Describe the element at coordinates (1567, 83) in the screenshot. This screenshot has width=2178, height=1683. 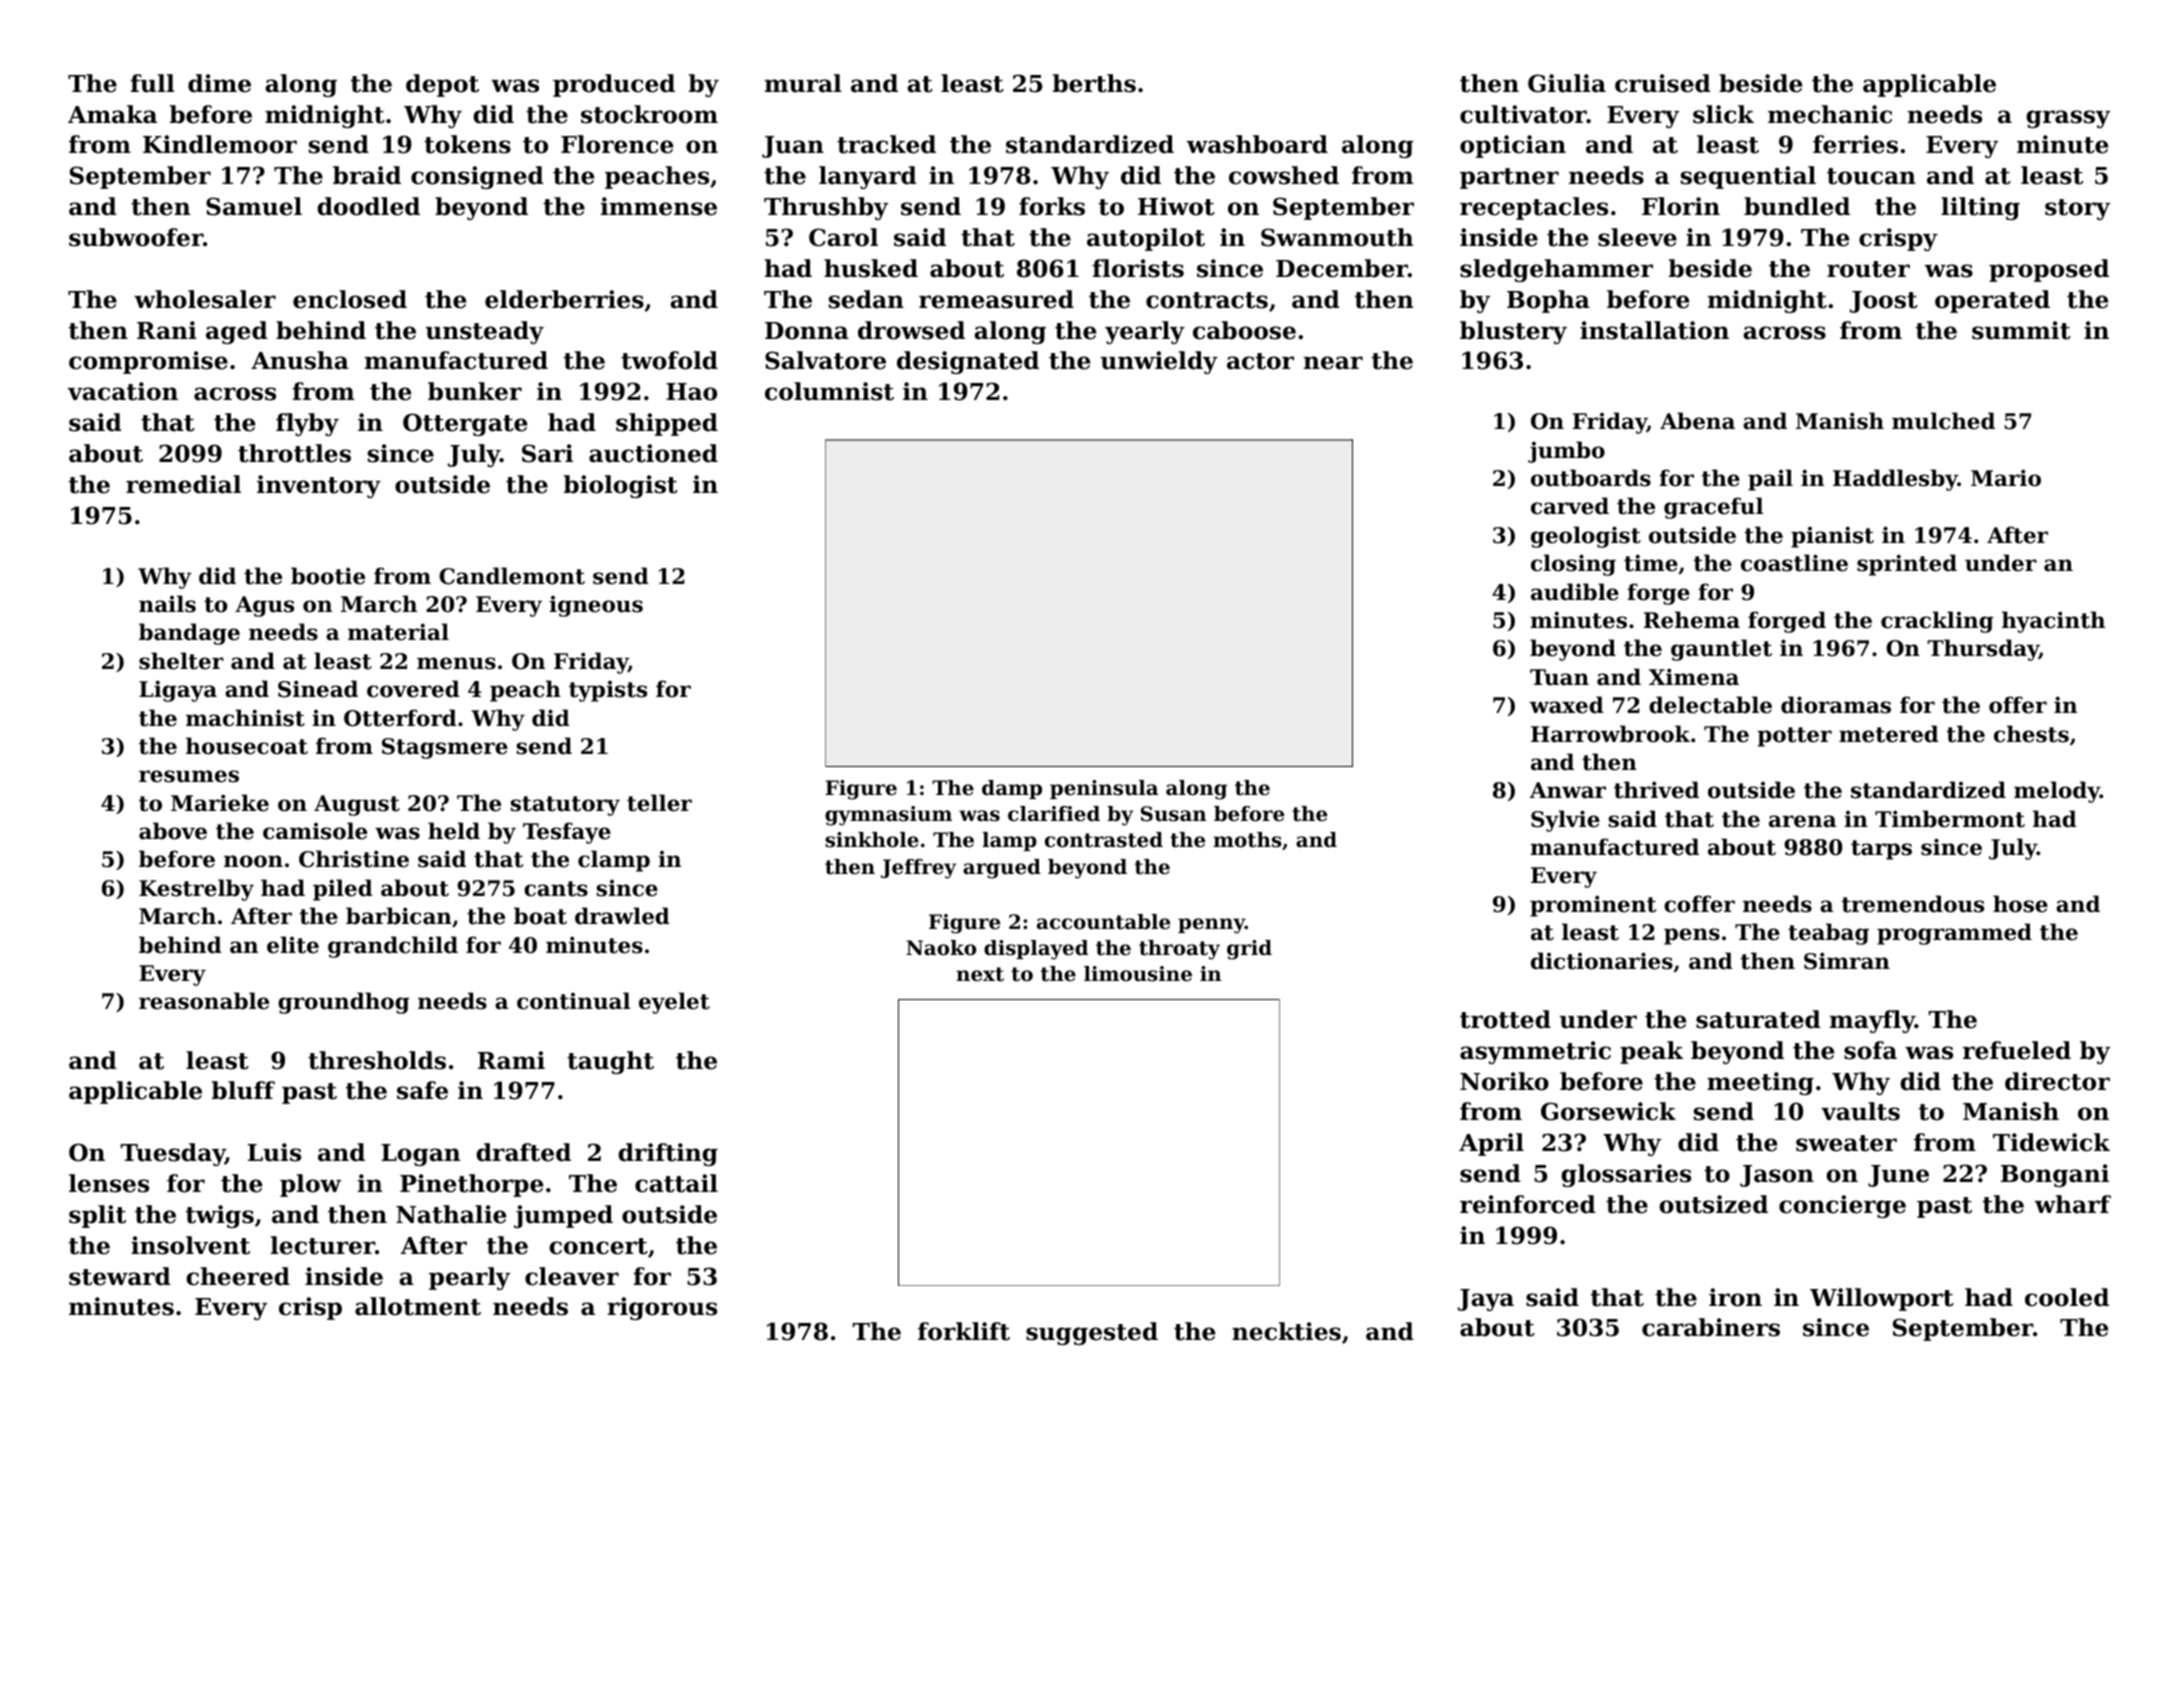
I see `Giulia` at that location.
